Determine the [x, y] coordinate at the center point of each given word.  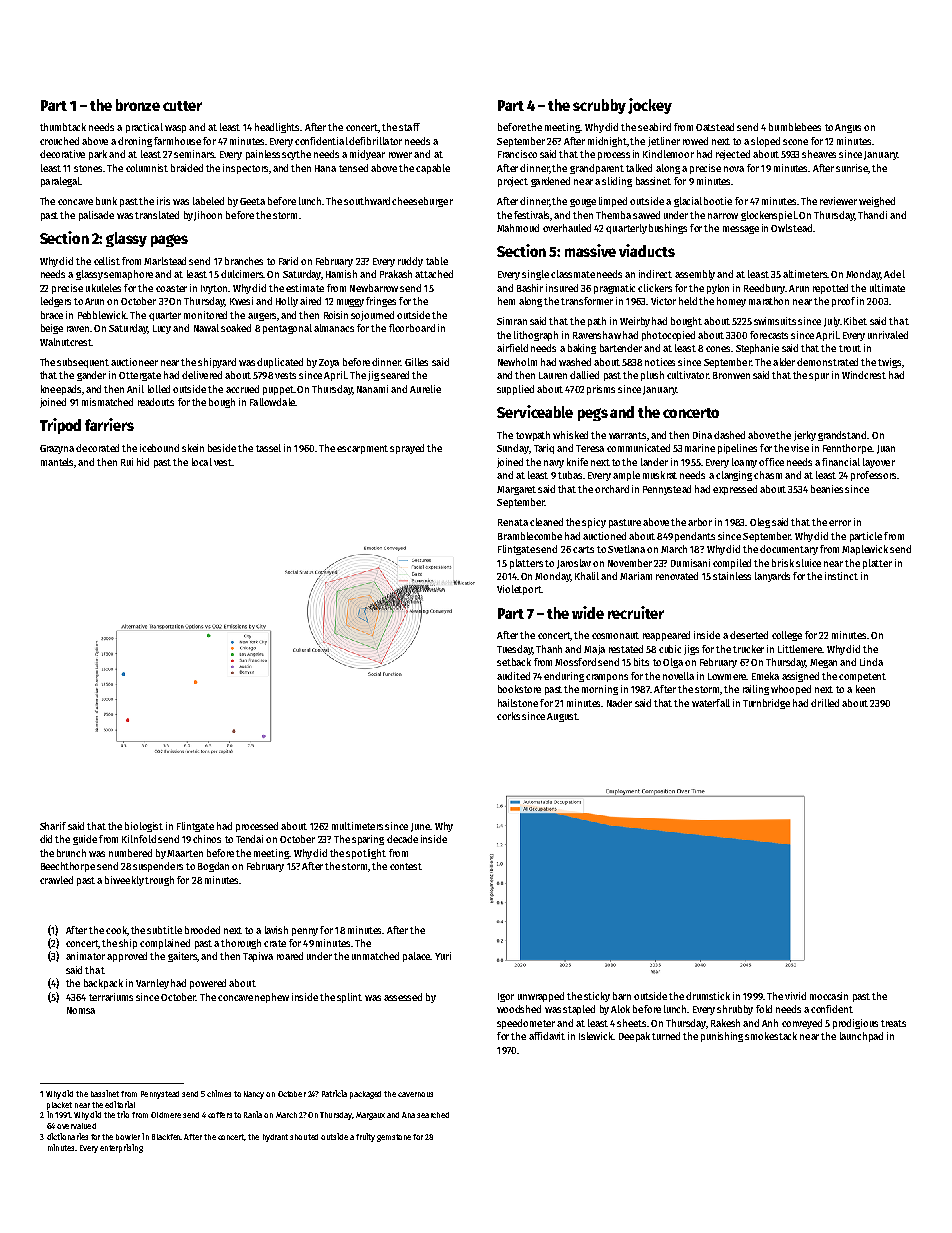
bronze [138, 105]
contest [406, 866]
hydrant [275, 1138]
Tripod [60, 426]
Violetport [519, 590]
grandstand [842, 436]
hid [143, 462]
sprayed [407, 449]
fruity [365, 1137]
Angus [848, 128]
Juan [886, 449]
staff [409, 127]
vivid [795, 996]
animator [85, 956]
